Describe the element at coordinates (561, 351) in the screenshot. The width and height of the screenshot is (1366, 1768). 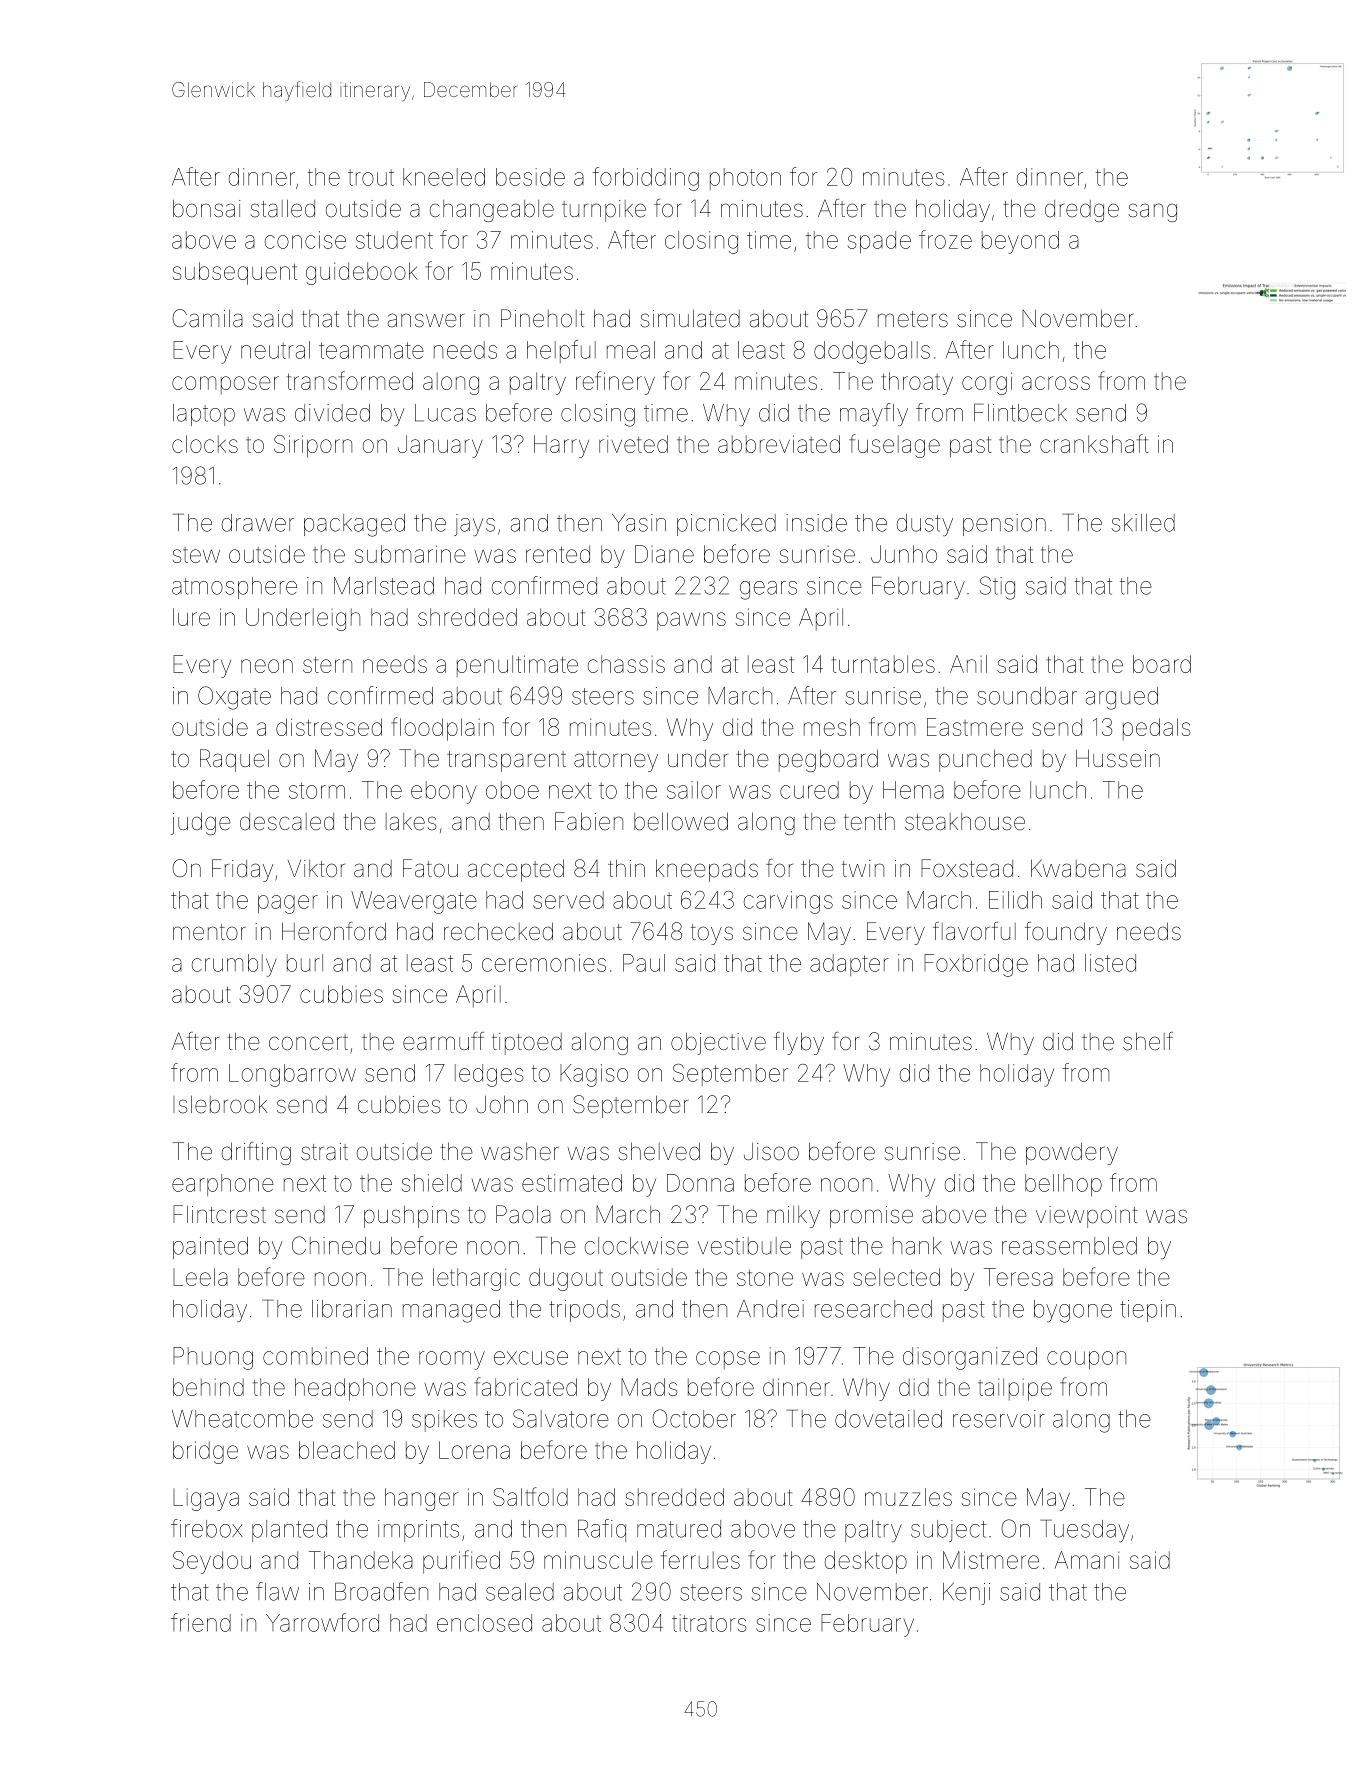
I see `helpful` at that location.
